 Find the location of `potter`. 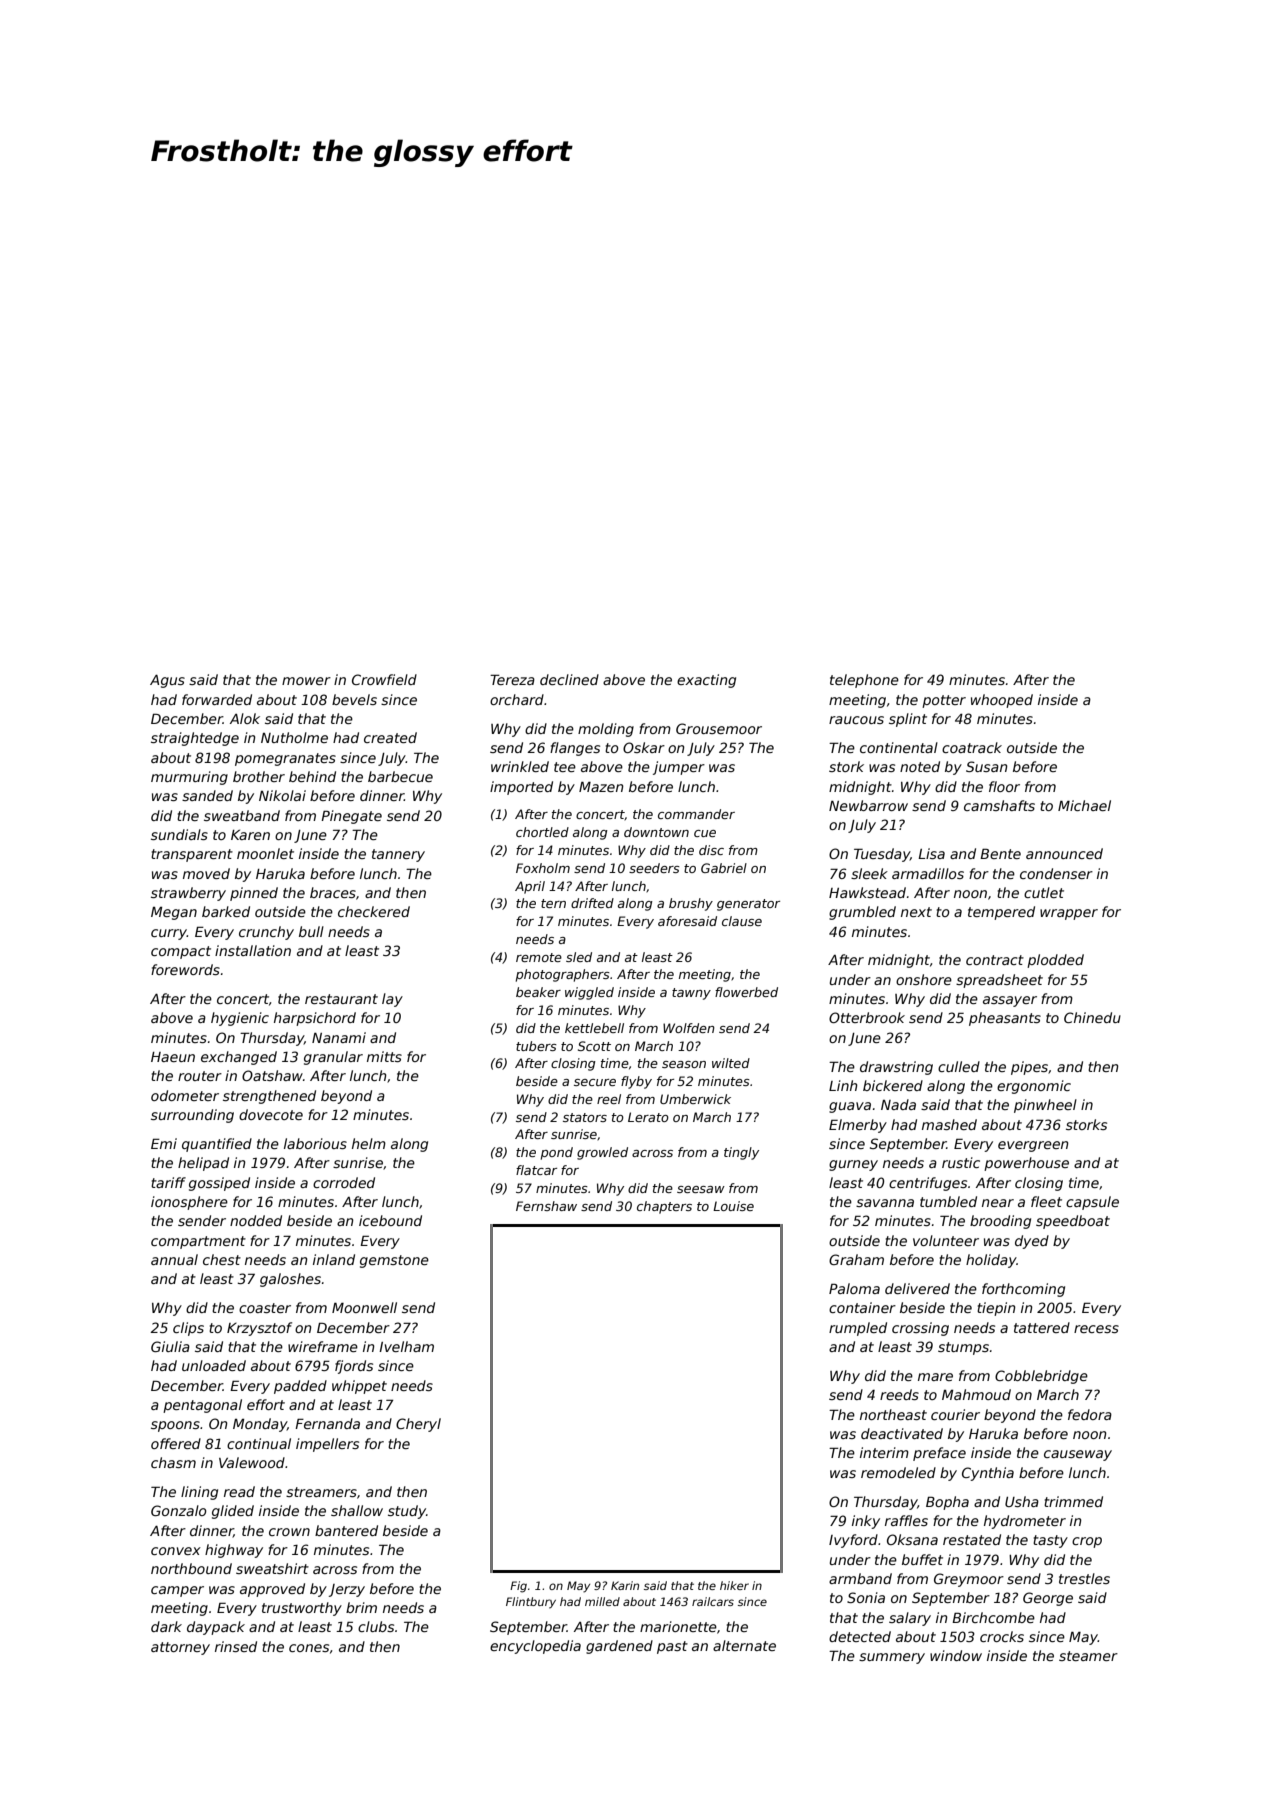

potter is located at coordinates (944, 701).
